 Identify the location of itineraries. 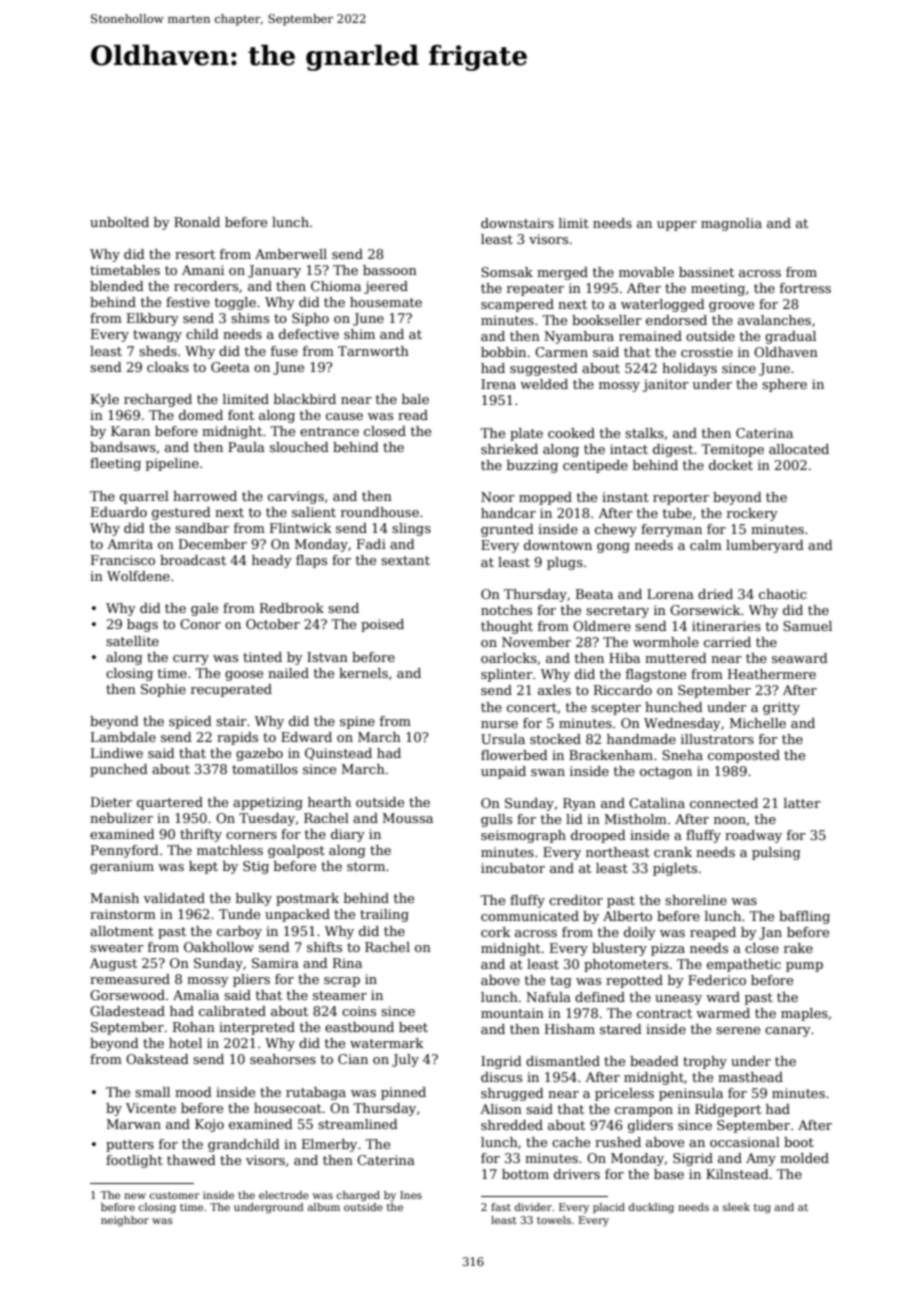
(726, 626).
